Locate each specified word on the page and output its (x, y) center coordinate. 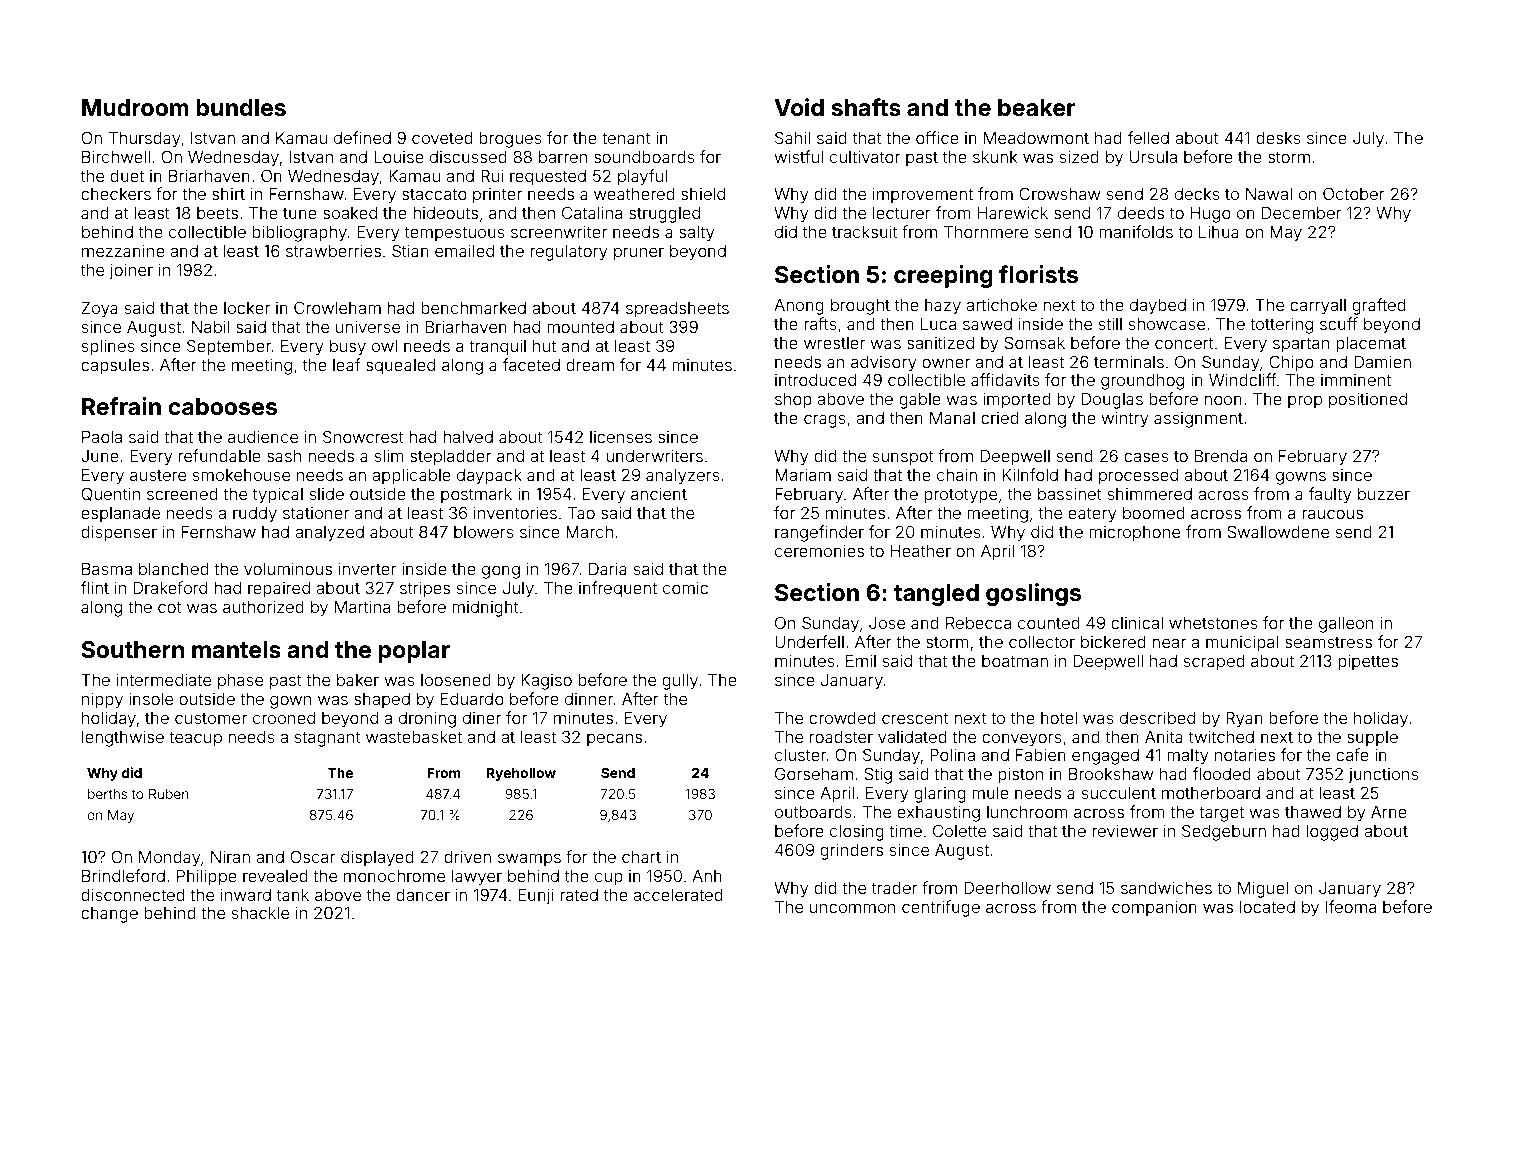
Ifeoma (1351, 906)
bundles (241, 108)
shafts (866, 107)
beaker (1036, 108)
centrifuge (941, 908)
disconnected (133, 894)
